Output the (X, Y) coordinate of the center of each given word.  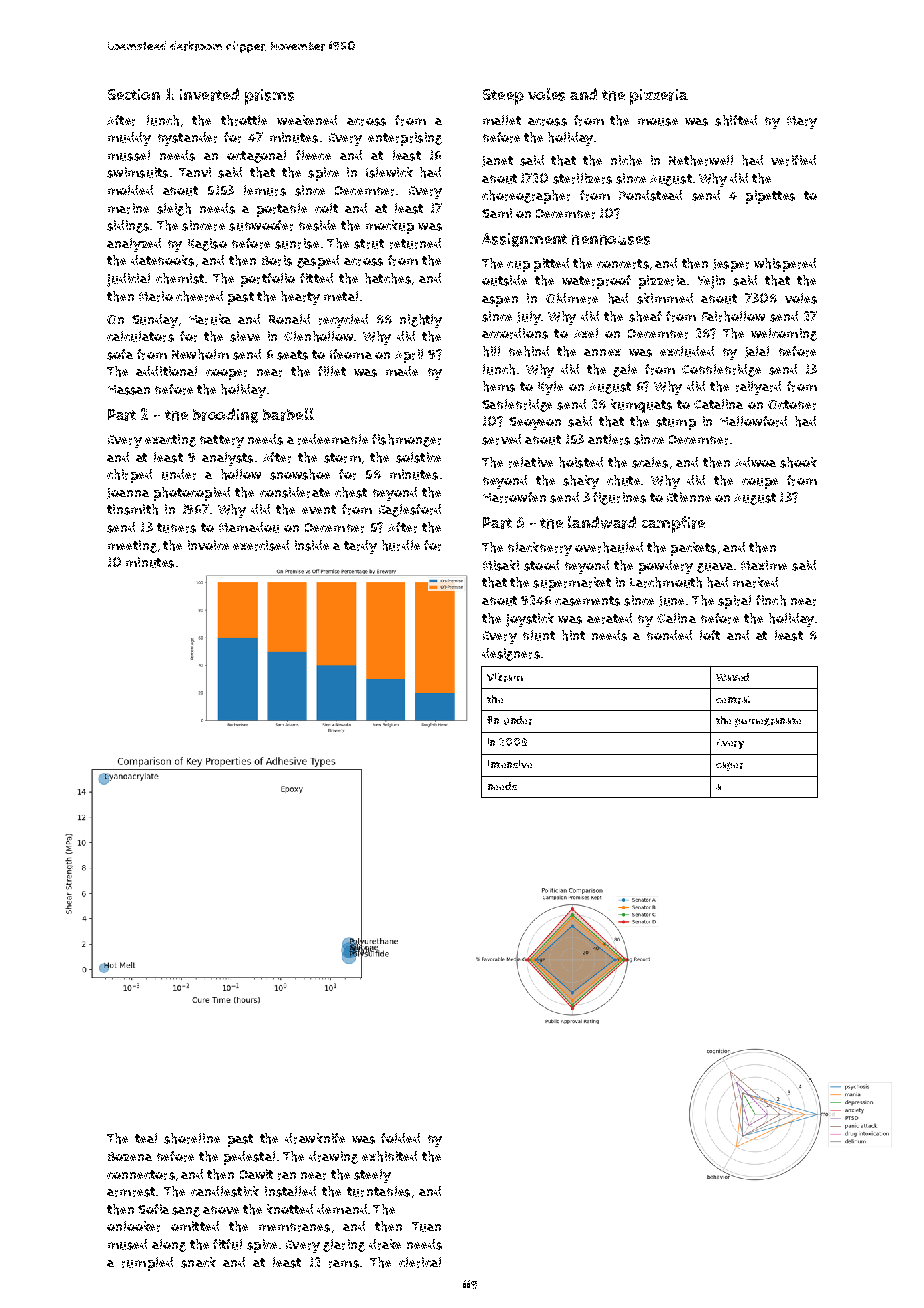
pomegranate (768, 722)
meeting (132, 546)
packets (693, 549)
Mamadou (249, 527)
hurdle (401, 545)
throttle (244, 120)
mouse (658, 122)
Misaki (501, 565)
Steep (503, 97)
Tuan (426, 1227)
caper (729, 766)
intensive (510, 764)
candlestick (225, 1191)
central (733, 700)
